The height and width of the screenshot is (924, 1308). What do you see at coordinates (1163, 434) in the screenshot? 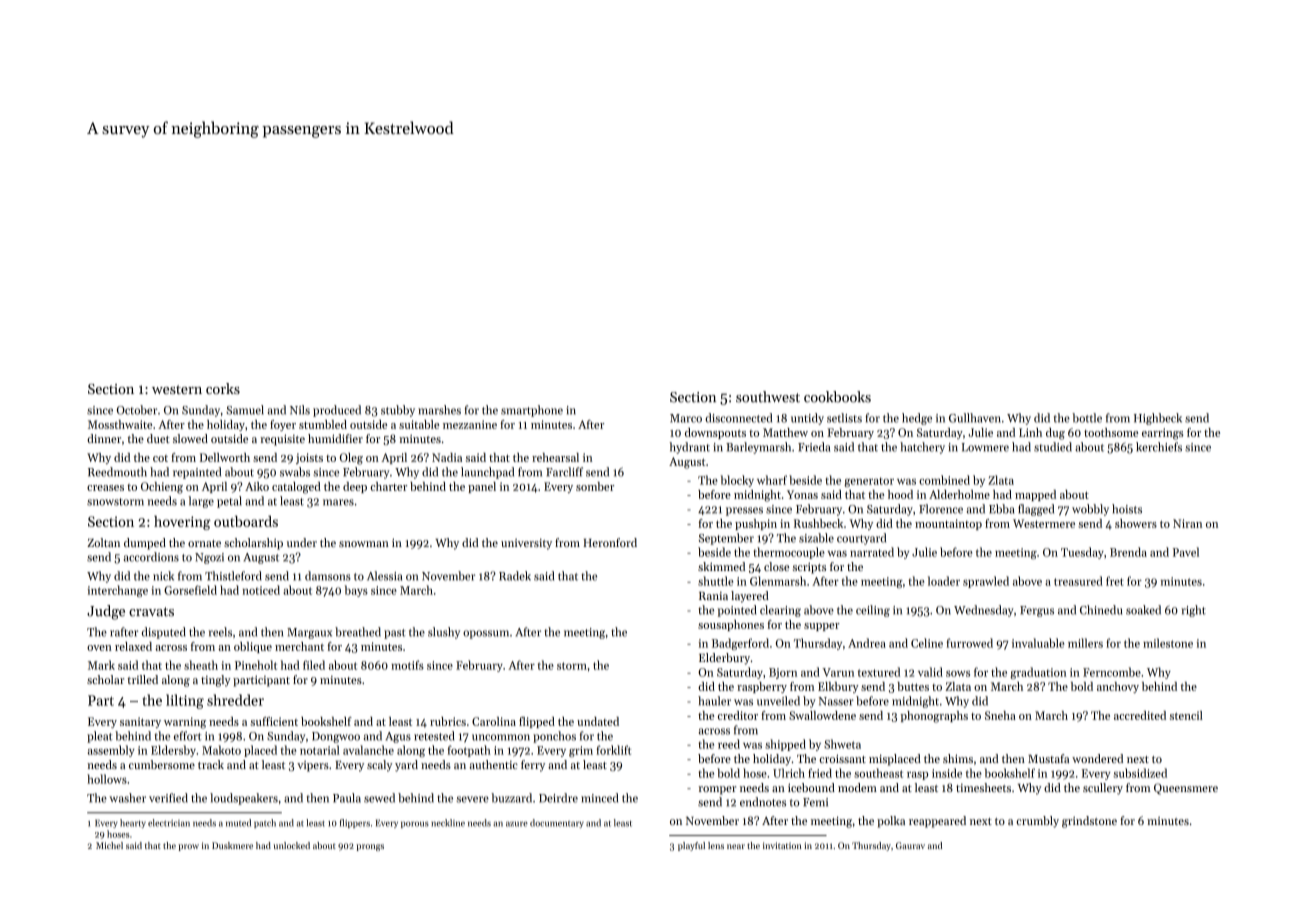
I see `earrings` at bounding box center [1163, 434].
